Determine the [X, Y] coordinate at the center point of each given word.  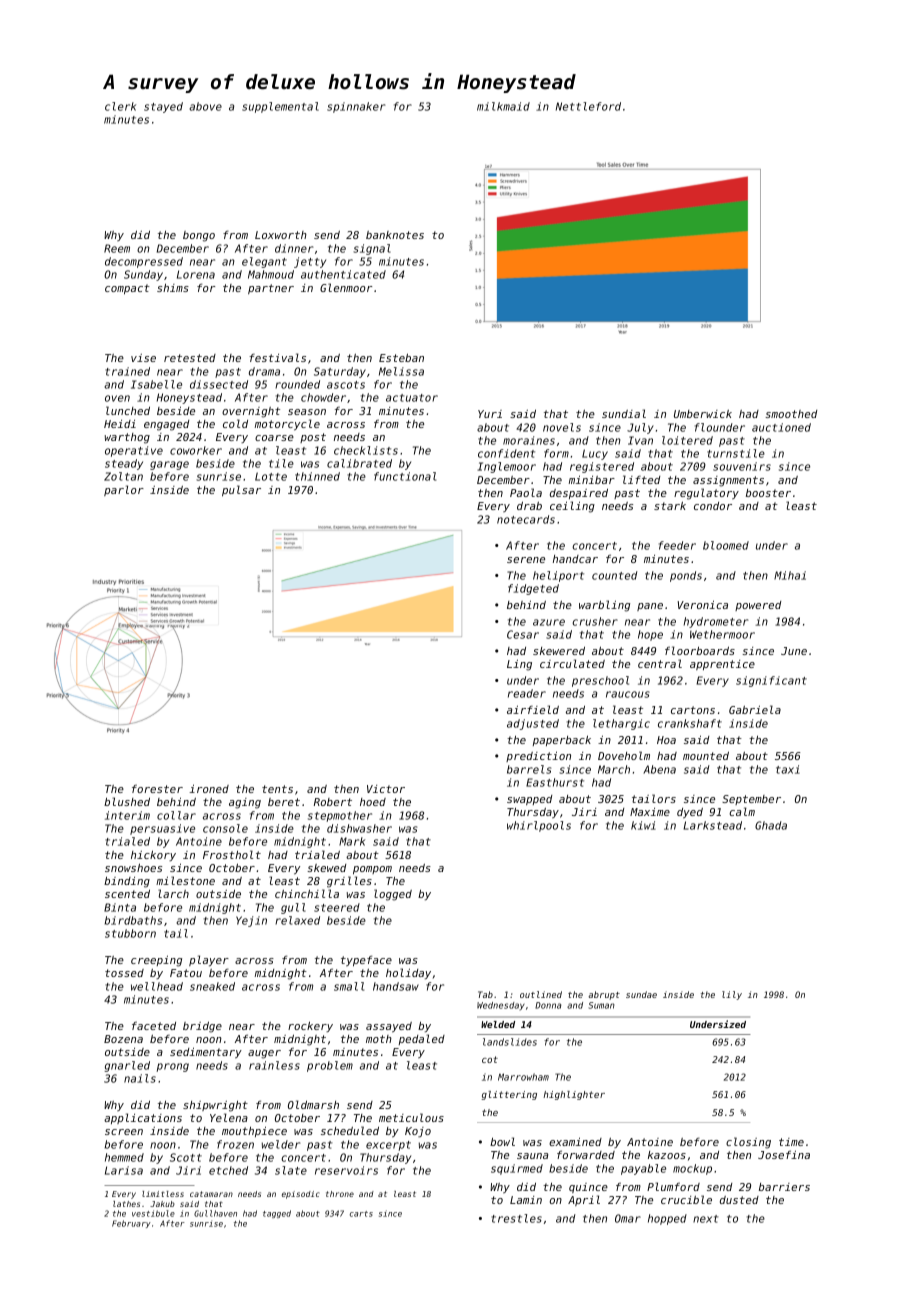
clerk [120, 106]
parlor [124, 490]
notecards [526, 519]
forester [157, 788]
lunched [128, 410]
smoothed [791, 414]
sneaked [212, 986]
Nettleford [588, 106]
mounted [706, 755]
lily [732, 995]
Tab [485, 994]
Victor [386, 789]
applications [143, 1118]
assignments [728, 481]
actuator [412, 398]
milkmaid [503, 106]
